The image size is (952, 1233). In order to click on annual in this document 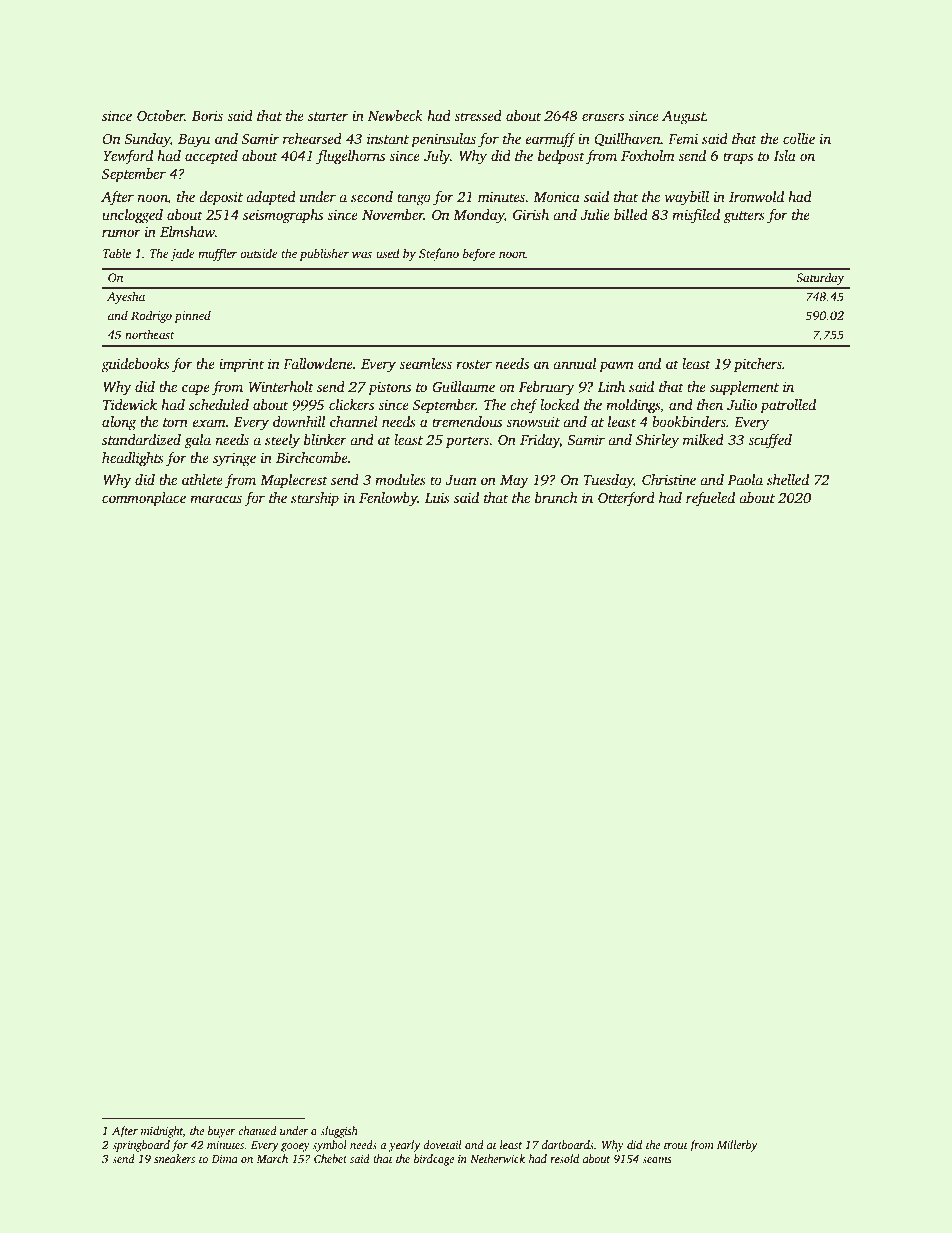, I will do `click(574, 363)`.
